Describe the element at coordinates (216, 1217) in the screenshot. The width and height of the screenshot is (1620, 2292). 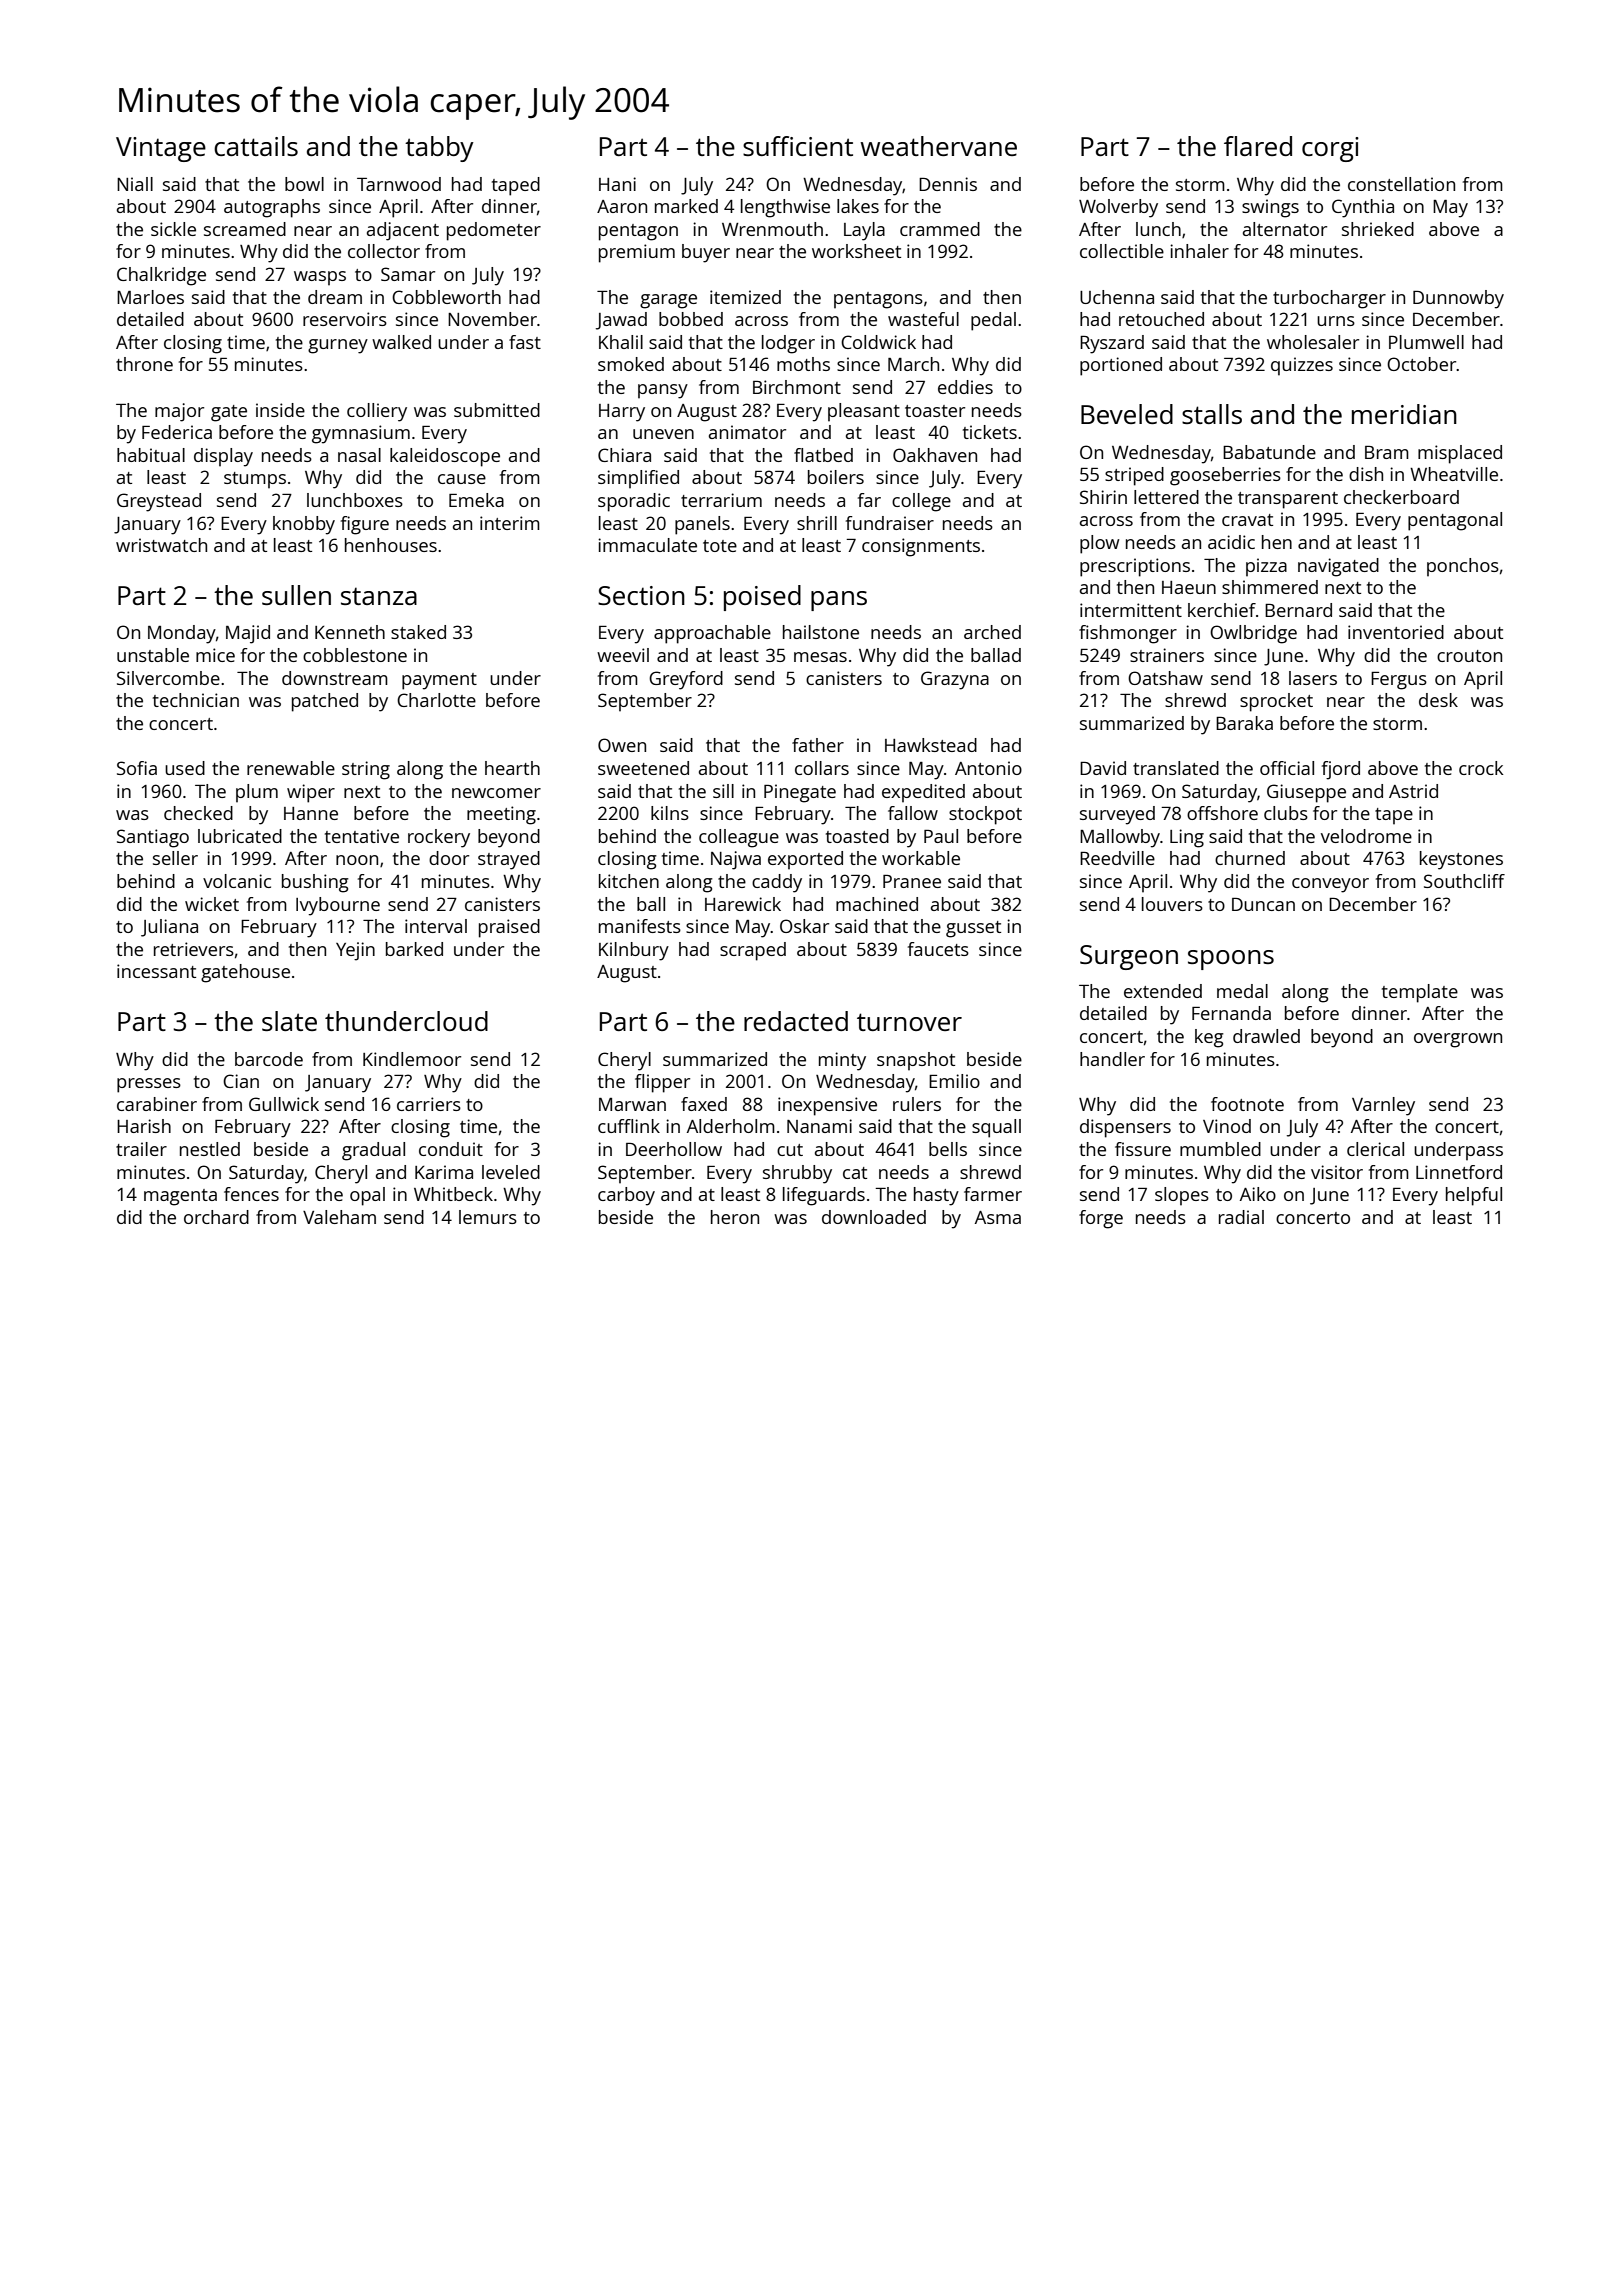
I see `orchard` at that location.
